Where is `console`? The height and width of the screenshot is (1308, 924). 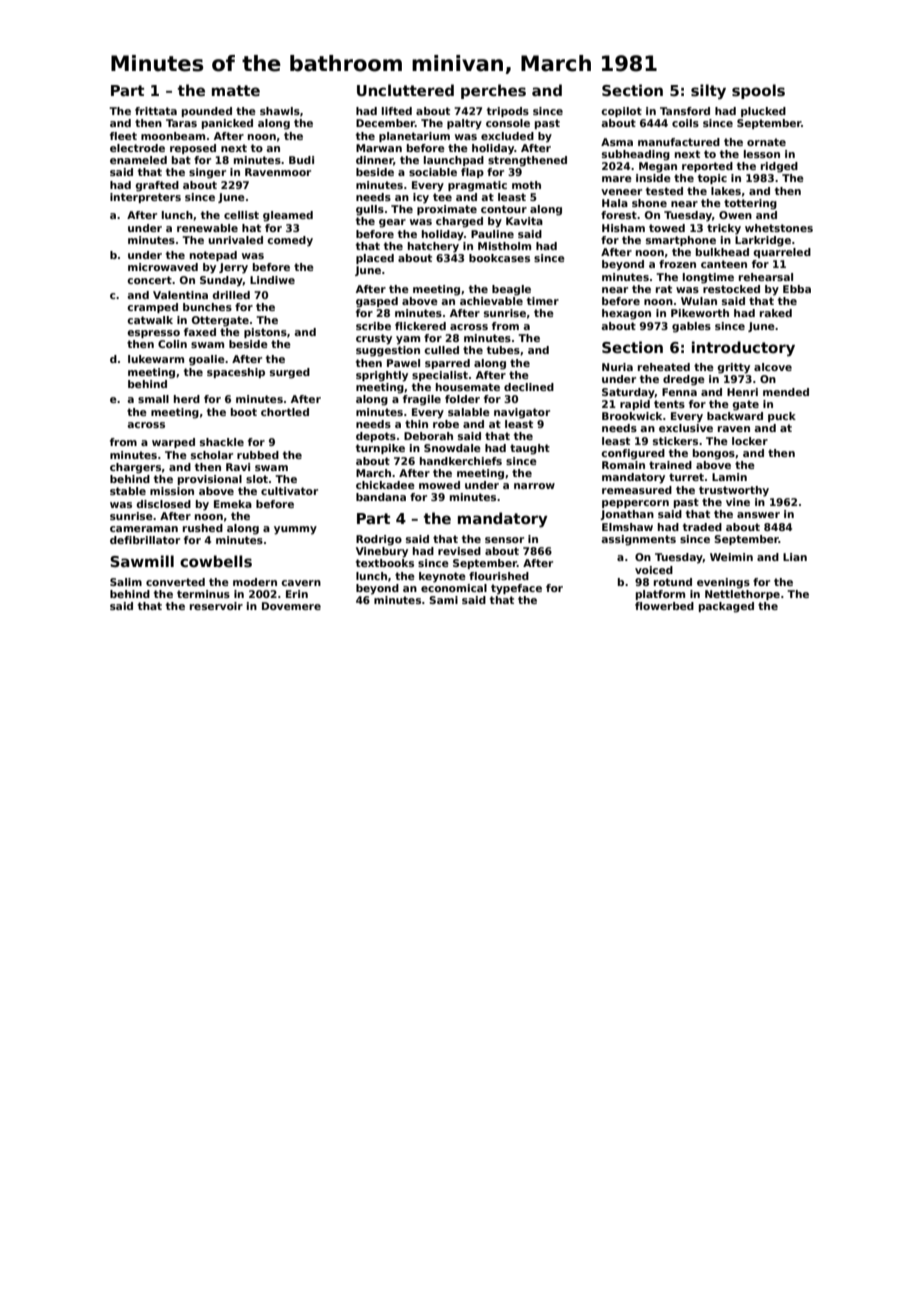 console is located at coordinates (508, 123).
